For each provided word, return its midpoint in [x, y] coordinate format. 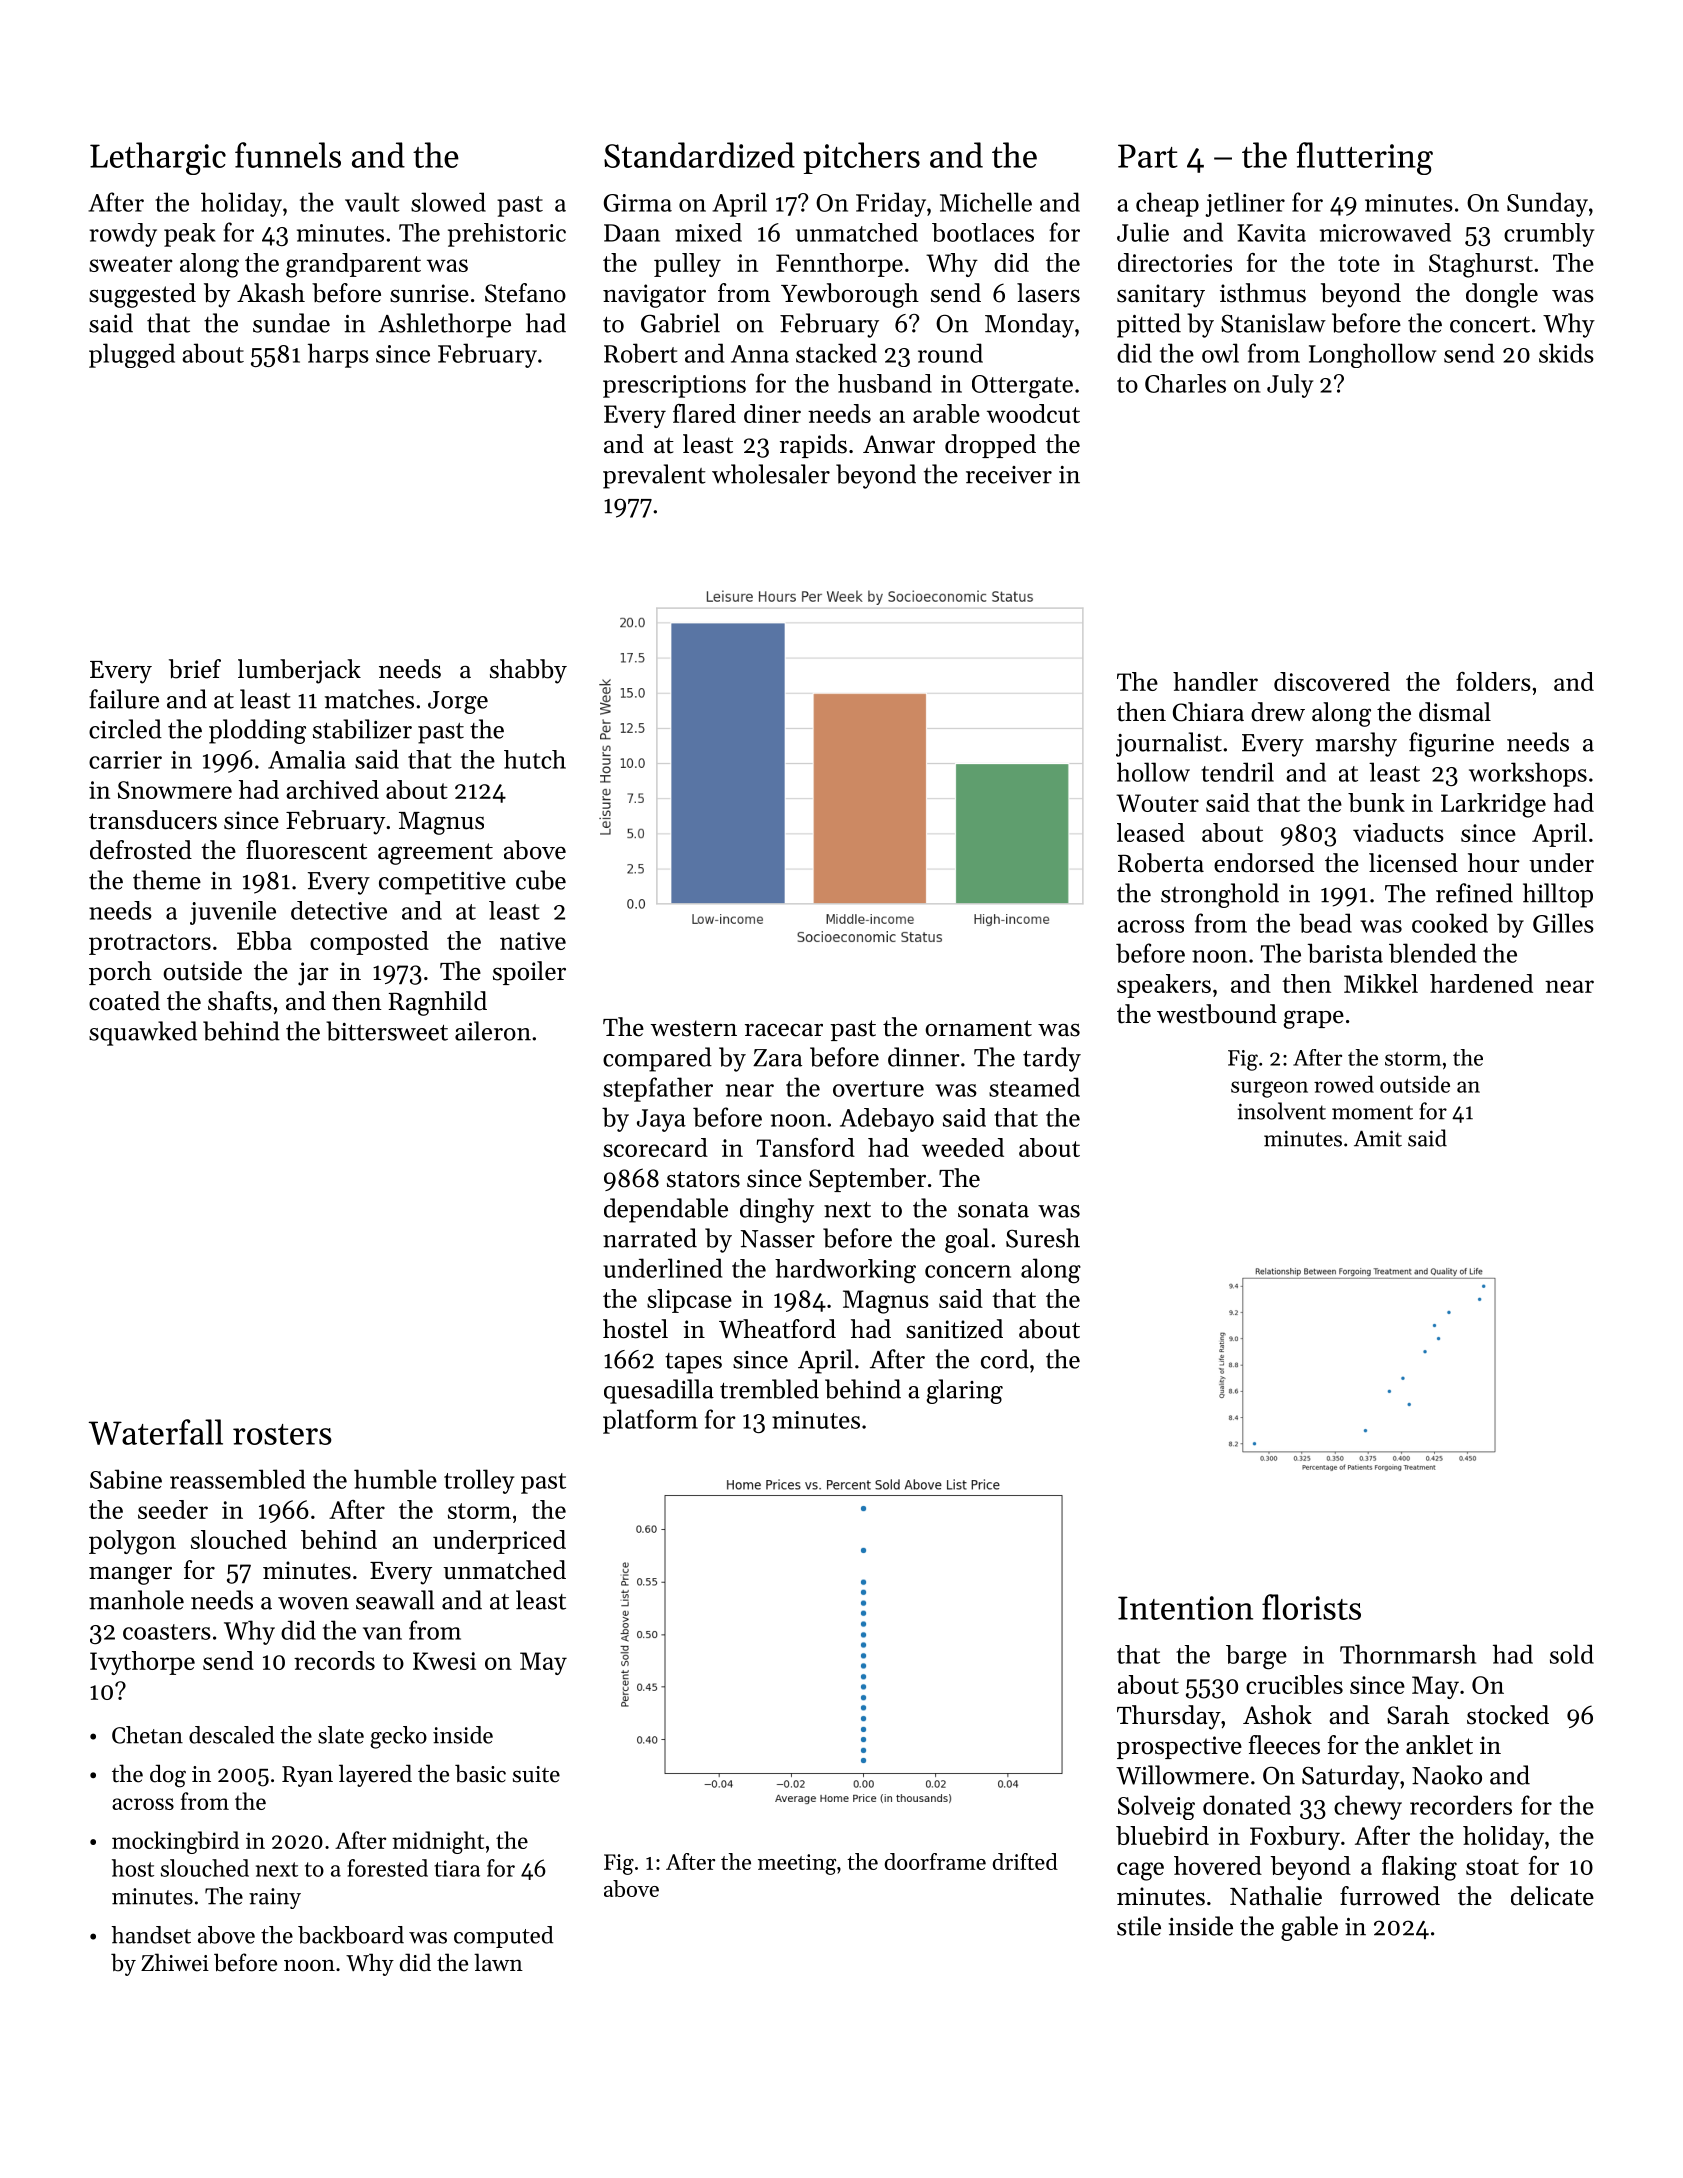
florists [1311, 1607]
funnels [288, 155]
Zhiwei [175, 1962]
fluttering [1365, 158]
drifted [1025, 1861]
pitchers [861, 158]
